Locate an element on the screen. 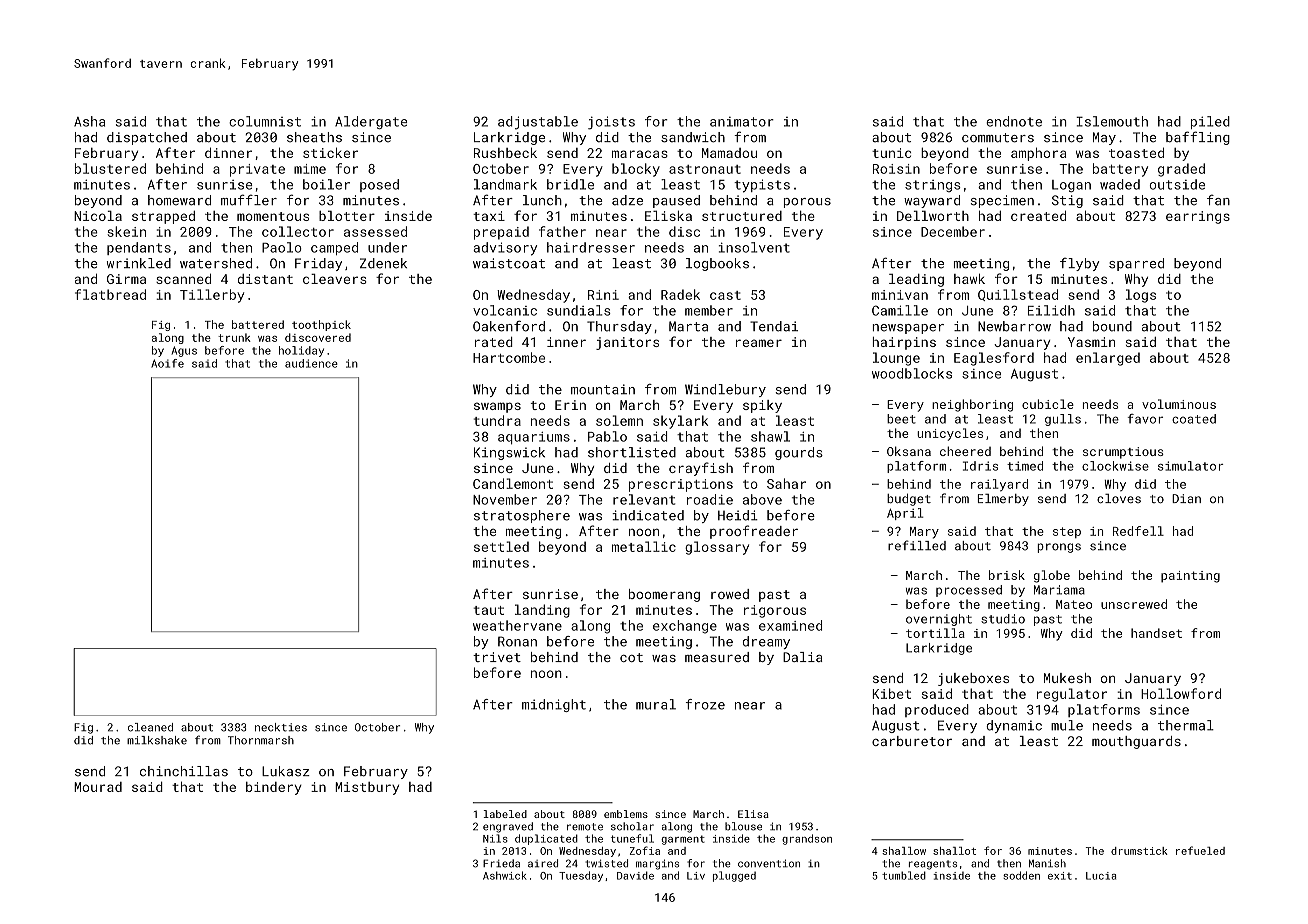 This screenshot has height=924, width=1308. taut is located at coordinates (489, 610).
